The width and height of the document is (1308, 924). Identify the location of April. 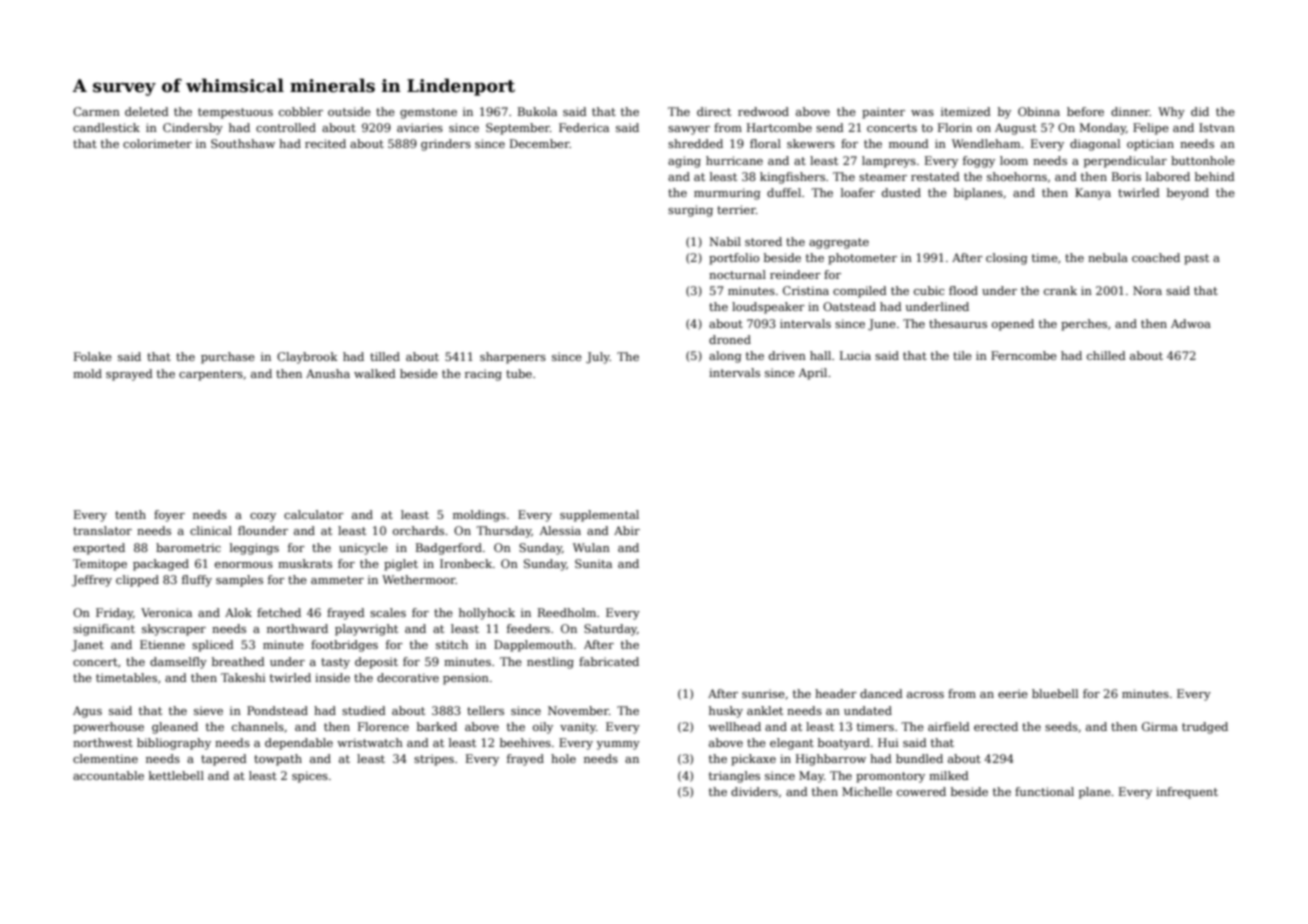
(812, 374).
